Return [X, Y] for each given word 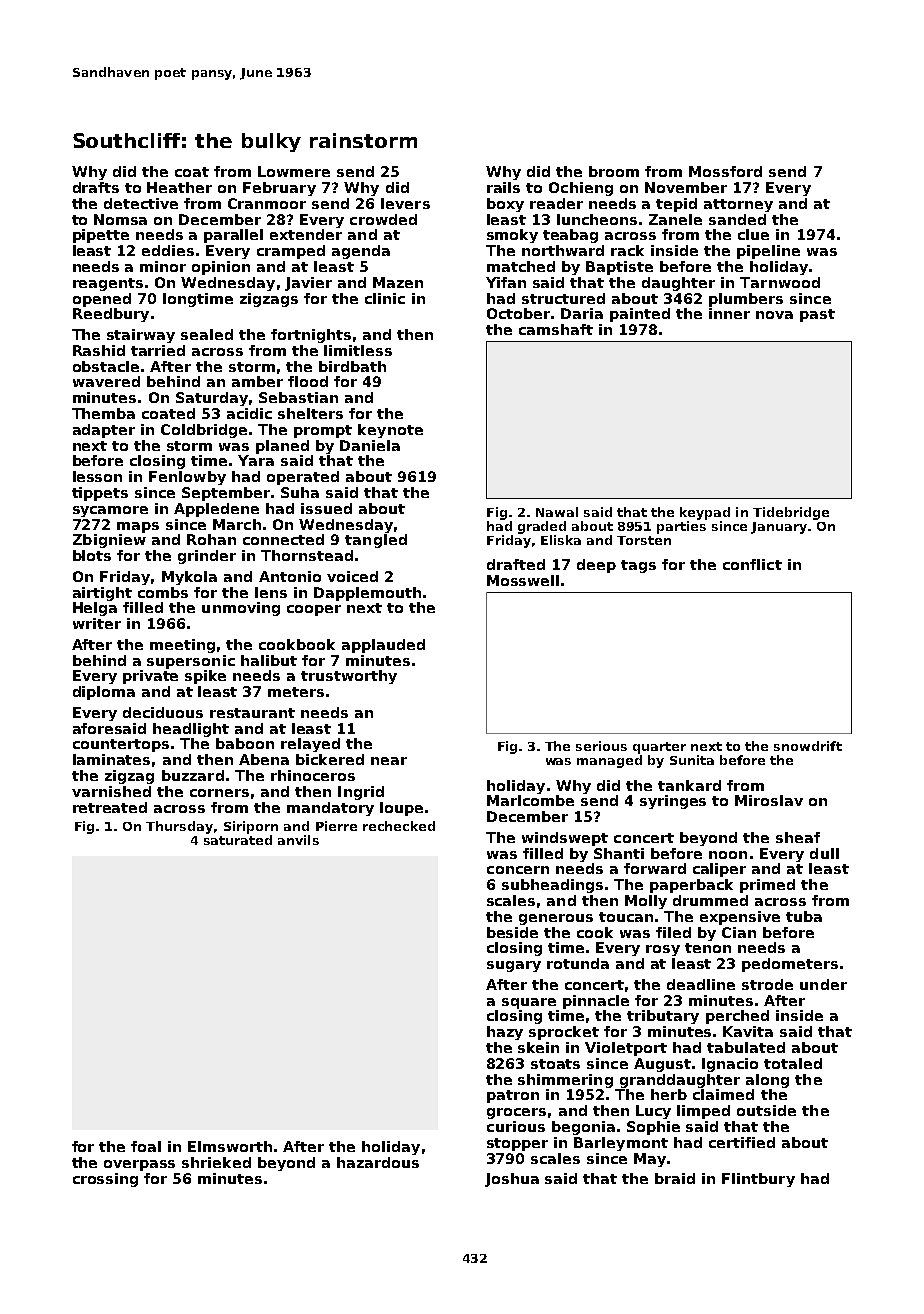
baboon [245, 743]
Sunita [692, 760]
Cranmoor [267, 203]
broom [614, 171]
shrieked [216, 1162]
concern [518, 870]
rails [503, 187]
